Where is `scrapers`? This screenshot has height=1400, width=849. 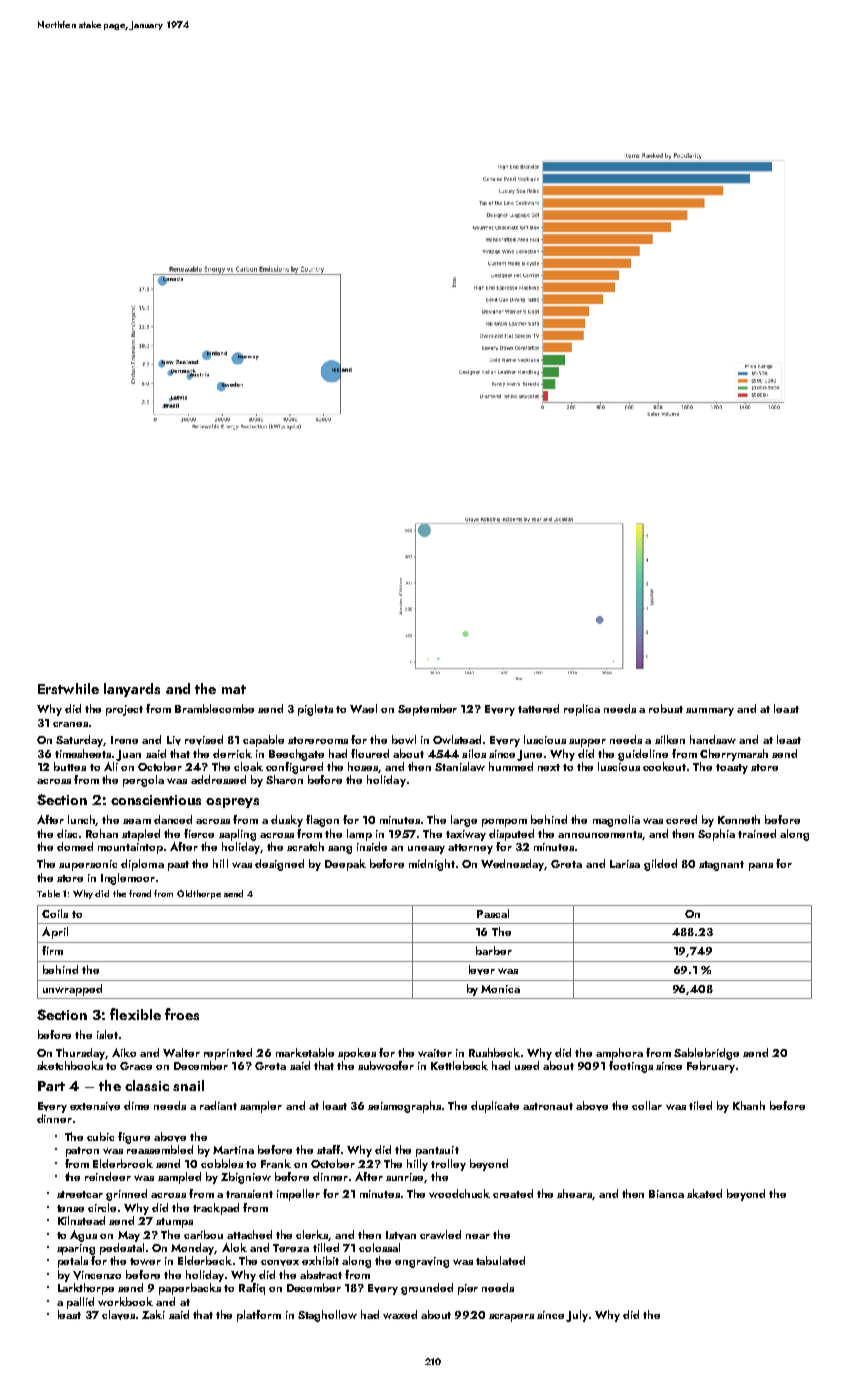 scrapers is located at coordinates (511, 1318).
